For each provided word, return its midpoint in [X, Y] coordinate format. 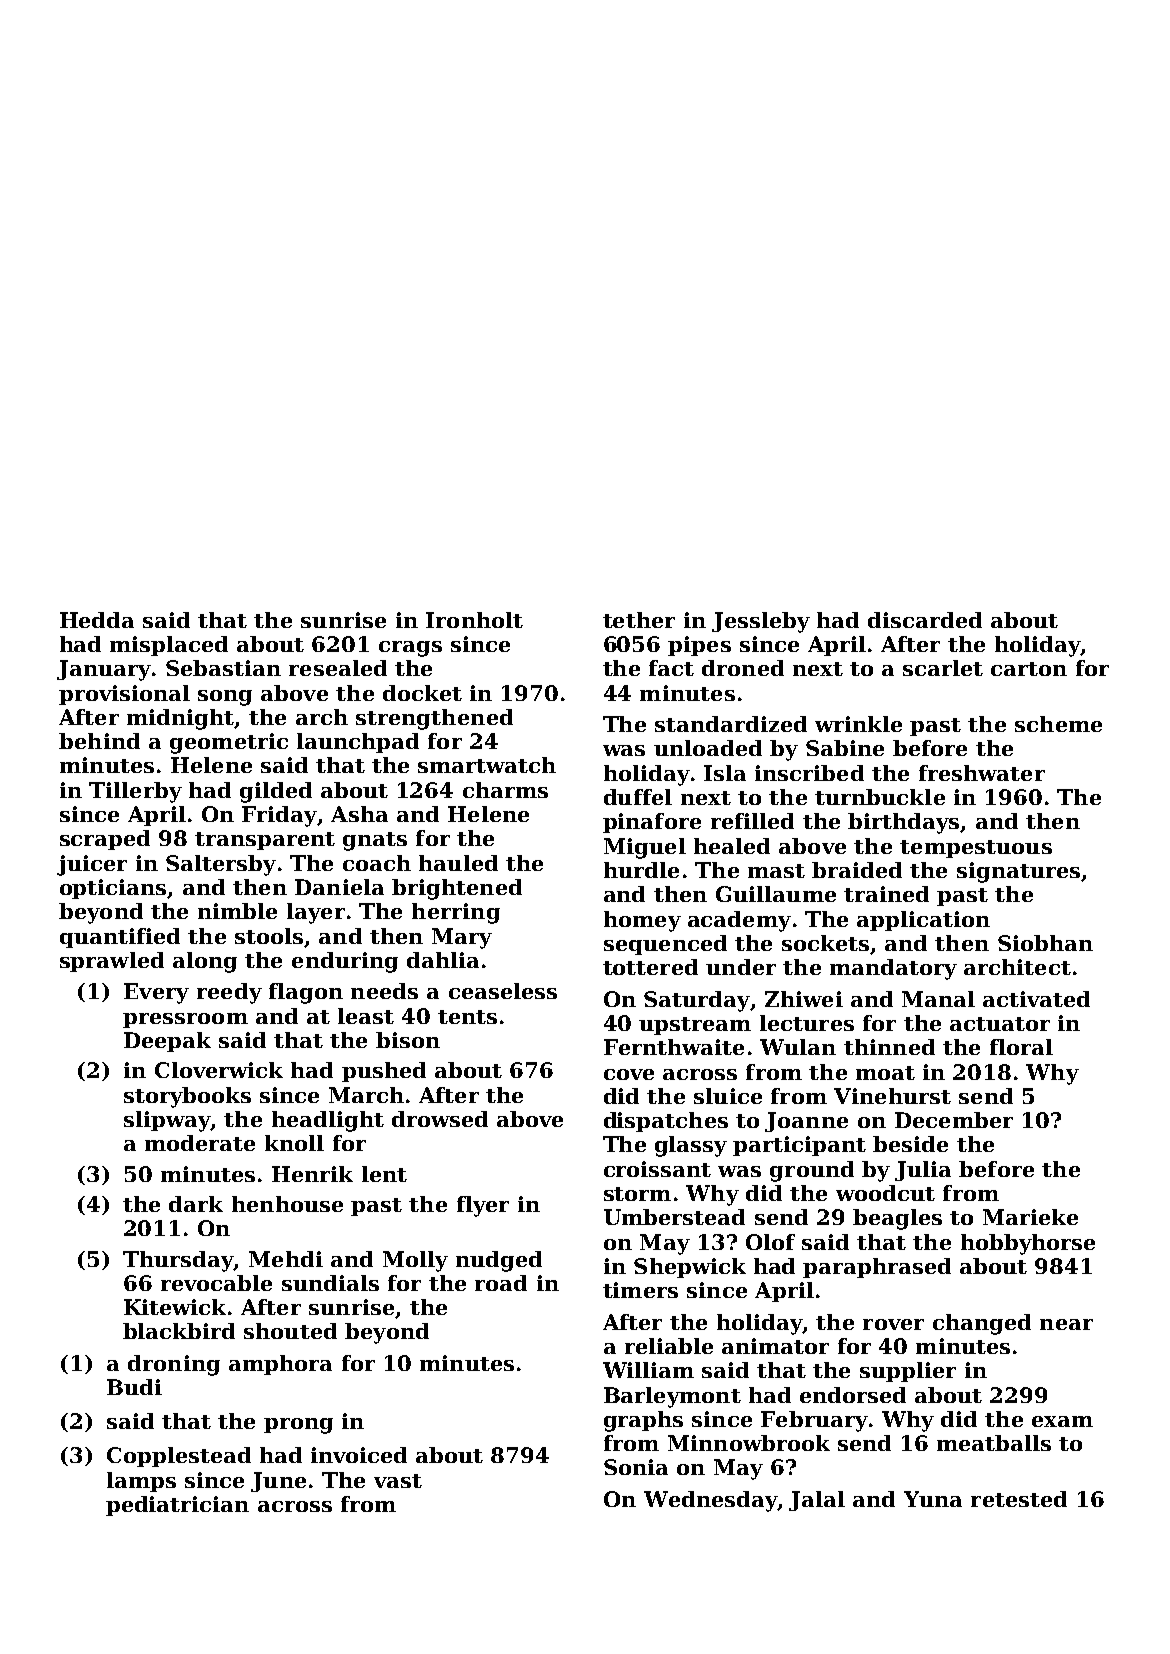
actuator [1000, 1024]
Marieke [1030, 1217]
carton [1029, 669]
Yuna [933, 1499]
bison [408, 1040]
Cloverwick [219, 1070]
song [225, 698]
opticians [113, 889]
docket [422, 693]
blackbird [179, 1331]
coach [377, 863]
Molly [415, 1261]
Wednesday [711, 1501]
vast [398, 1481]
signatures [1018, 872]
